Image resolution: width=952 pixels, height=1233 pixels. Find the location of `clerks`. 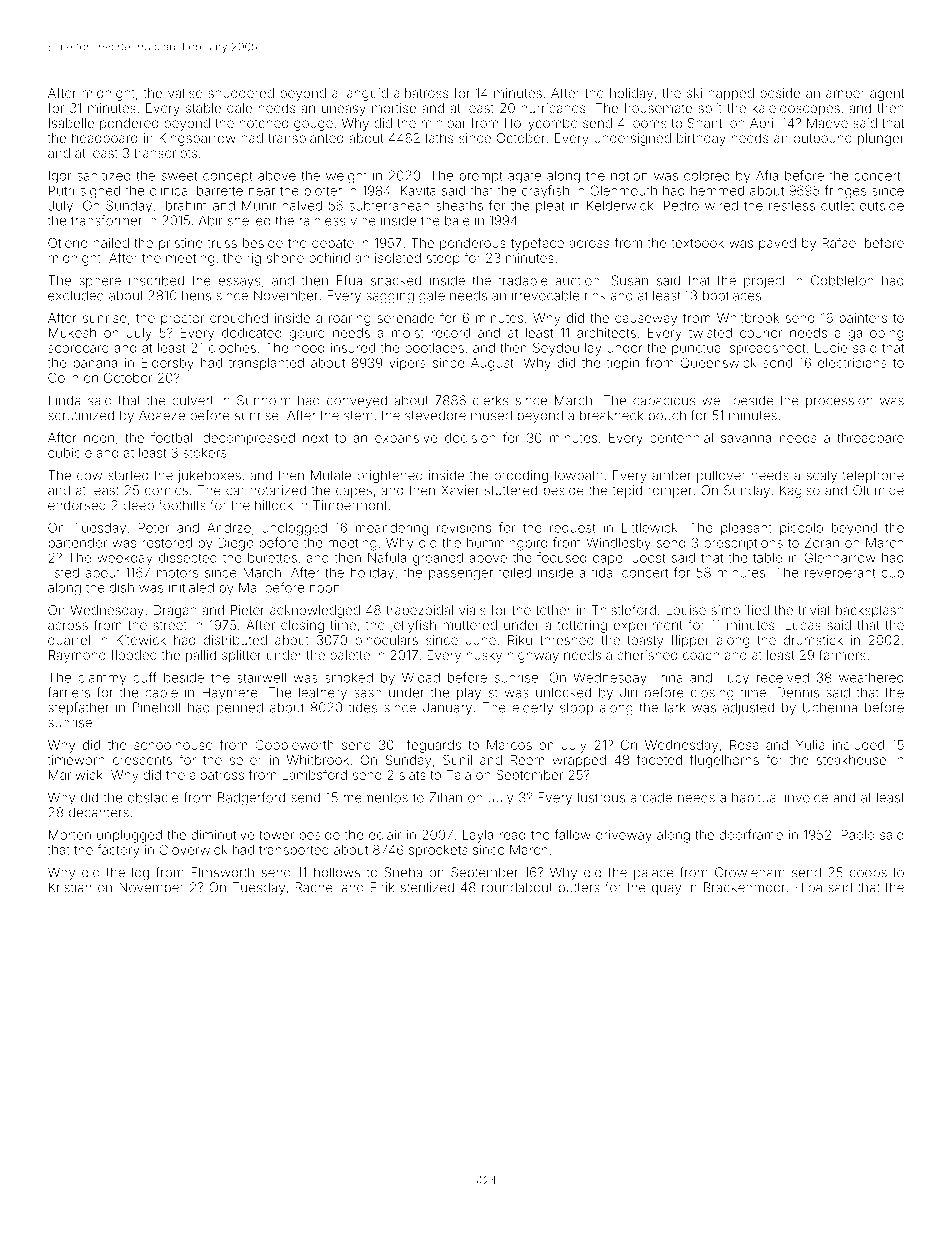

clerks is located at coordinates (490, 400).
